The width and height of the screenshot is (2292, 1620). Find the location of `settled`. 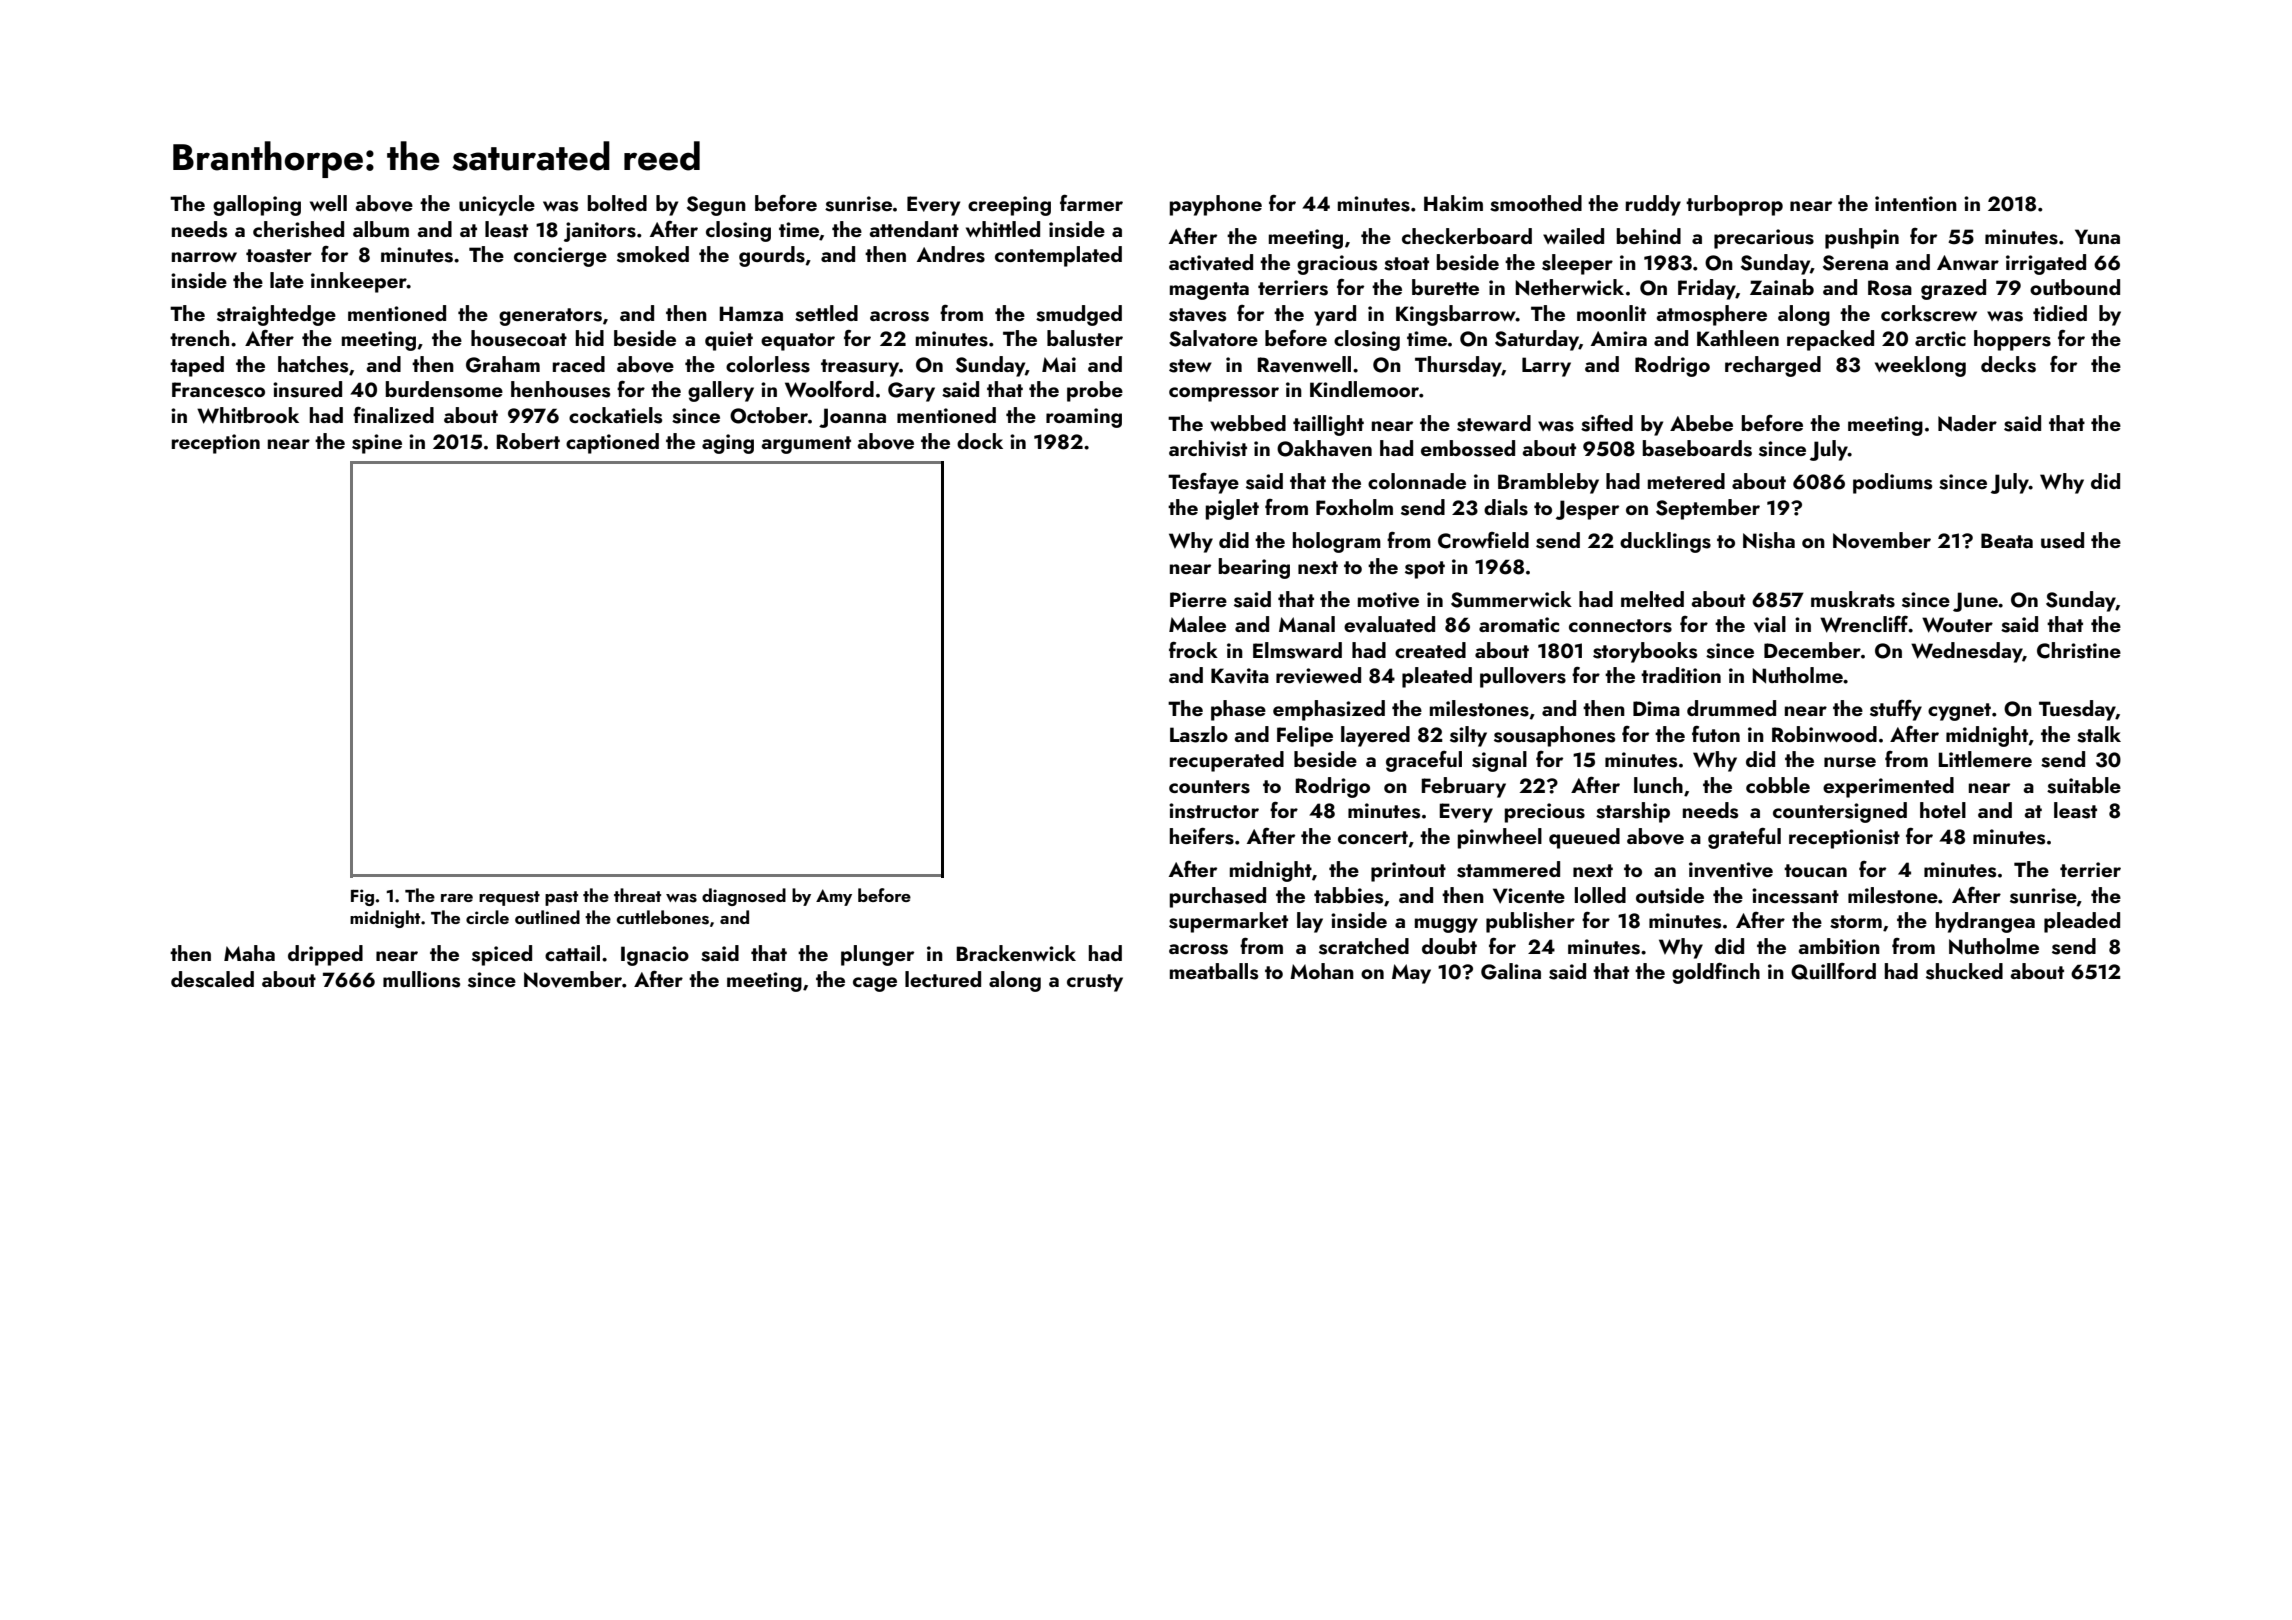

settled is located at coordinates (826, 313).
